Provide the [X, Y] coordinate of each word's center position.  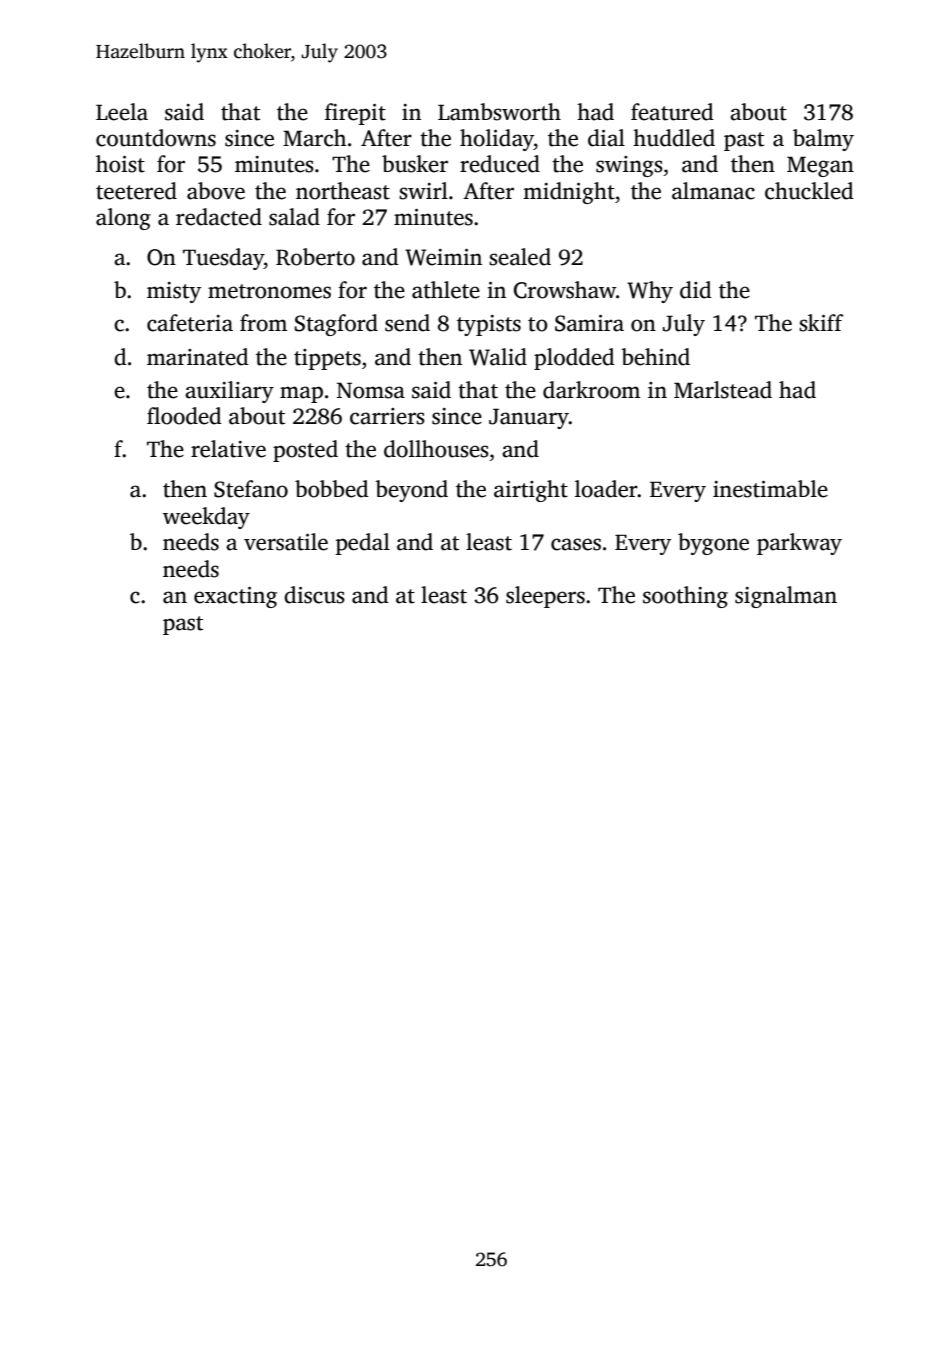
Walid [498, 357]
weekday [206, 518]
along [123, 219]
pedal [362, 544]
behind [655, 357]
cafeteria [190, 323]
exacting [235, 597]
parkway [799, 544]
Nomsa [371, 390]
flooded [184, 416]
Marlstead [723, 390]
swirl [423, 191]
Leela [122, 112]
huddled [674, 138]
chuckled [809, 191]
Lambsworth [499, 112]
